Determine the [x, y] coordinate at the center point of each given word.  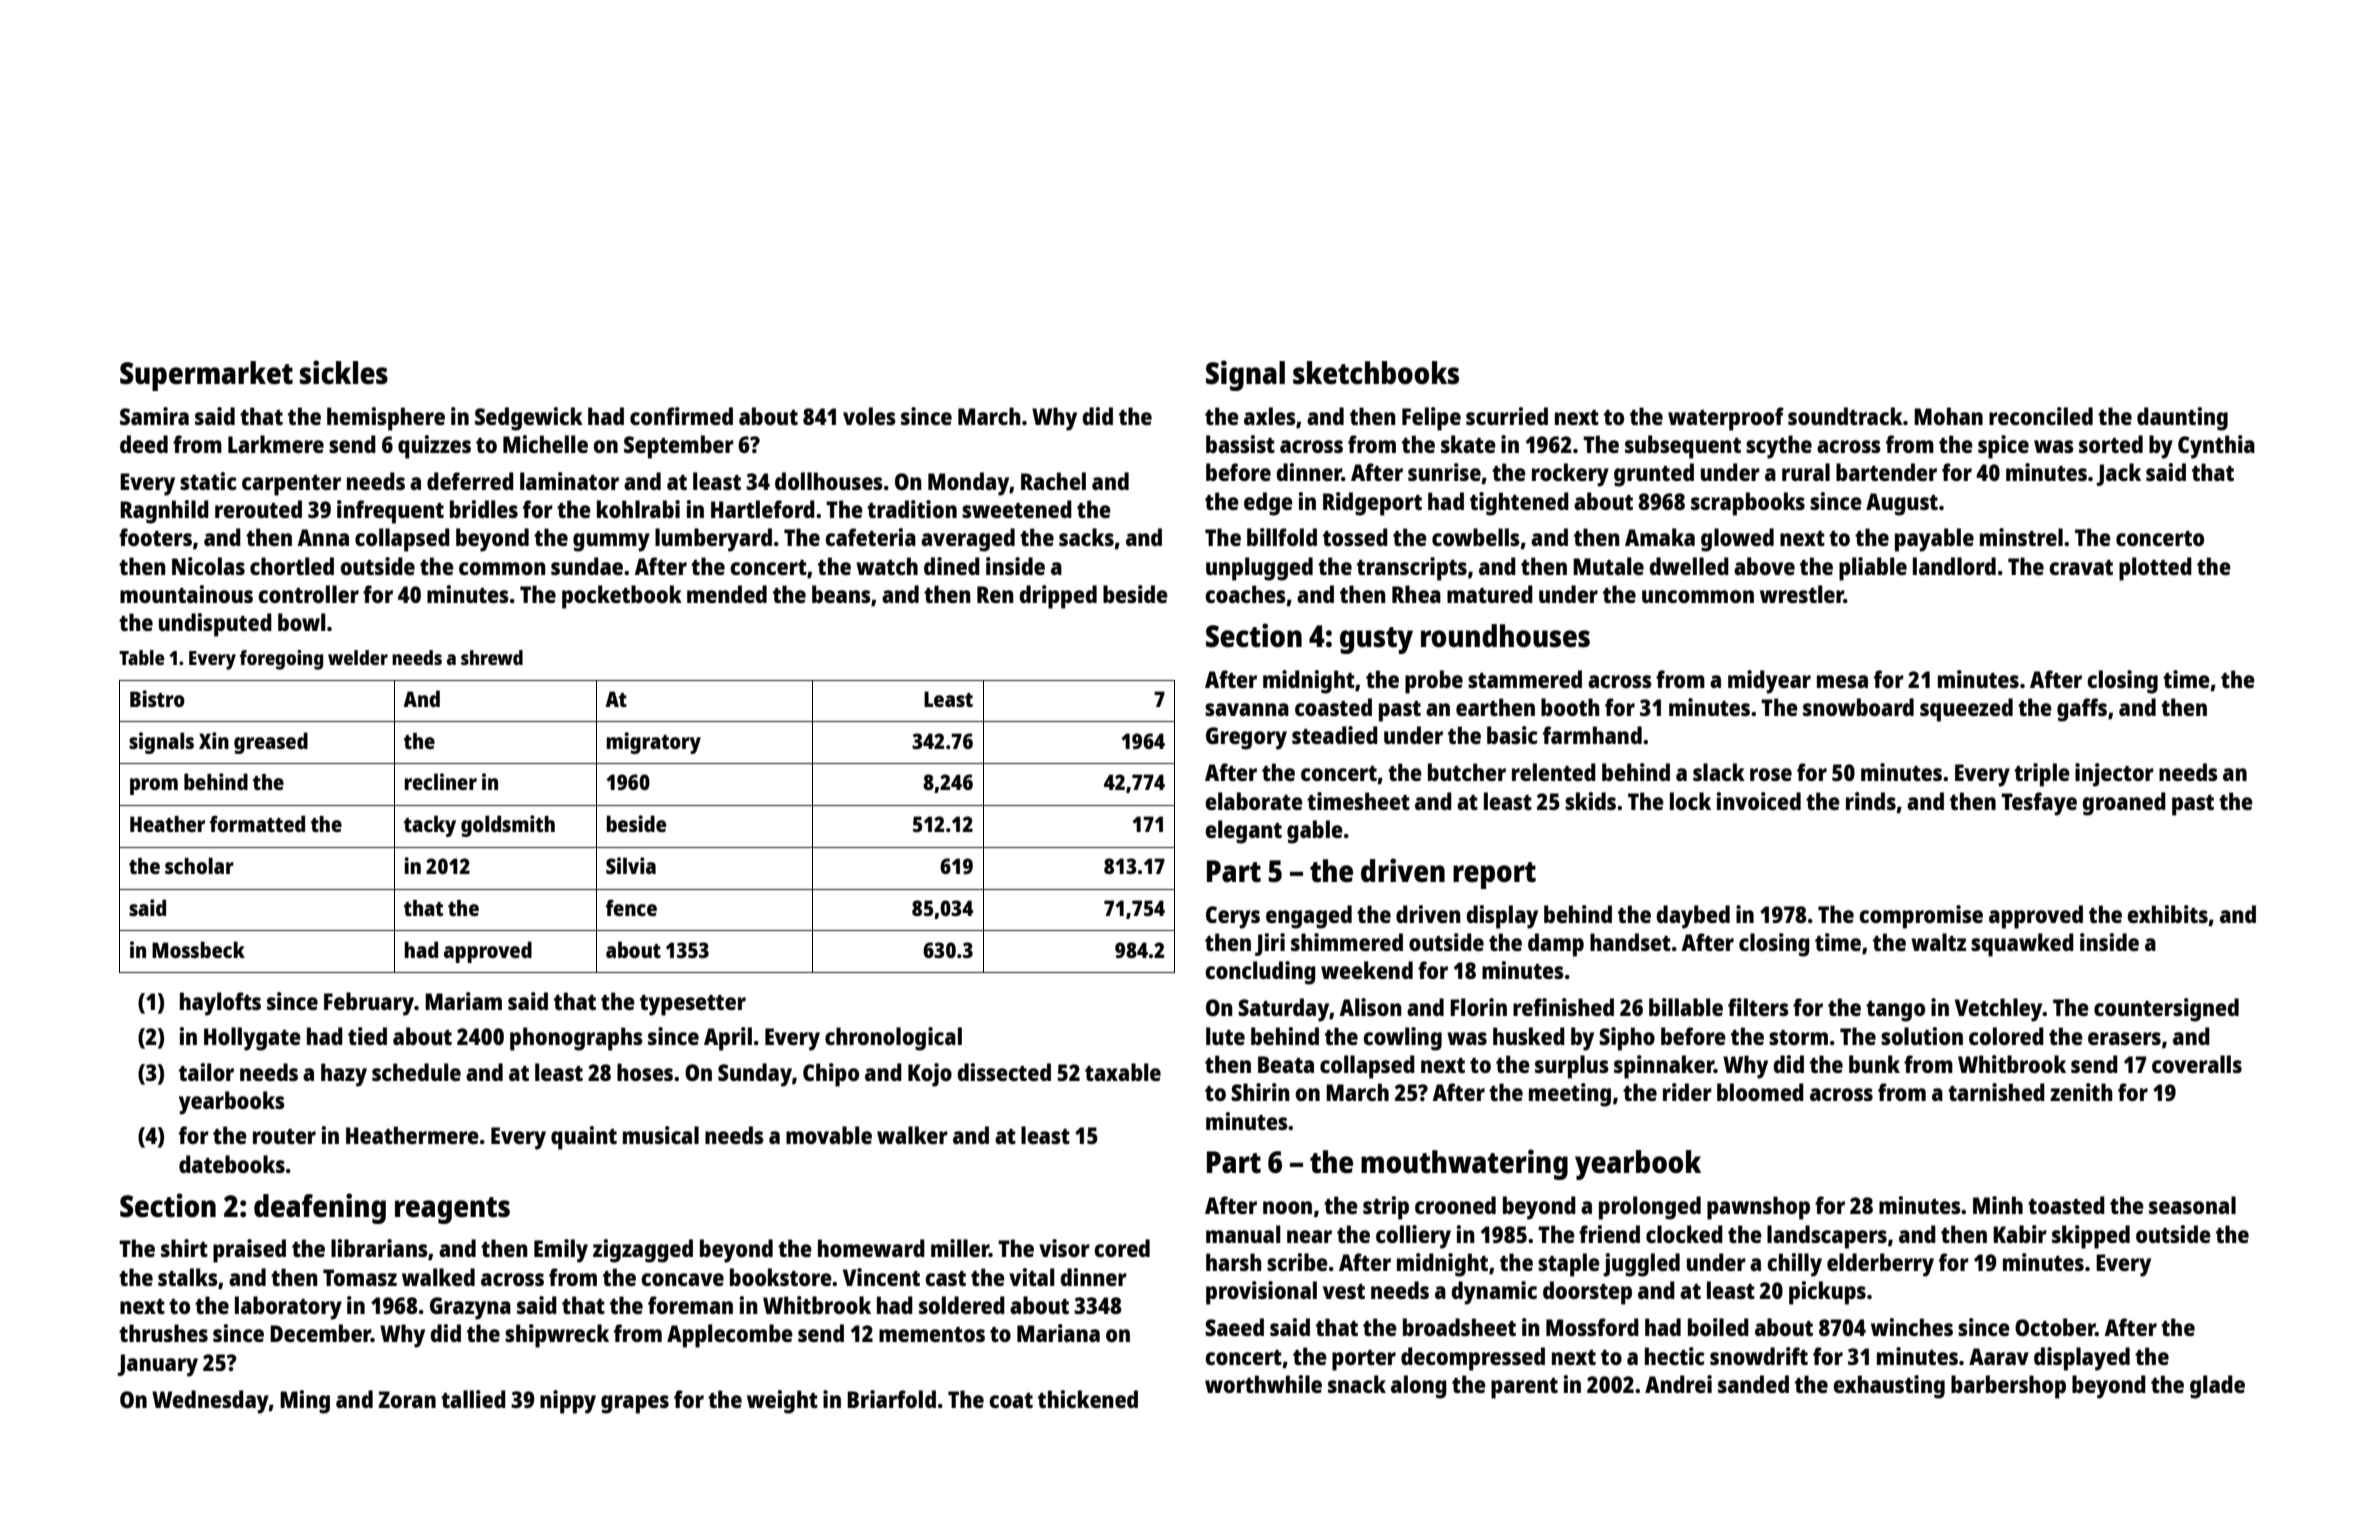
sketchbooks [1376, 373]
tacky [430, 826]
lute [1225, 1036]
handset [1630, 942]
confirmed [681, 416]
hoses [645, 1072]
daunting [2182, 419]
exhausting [1889, 1387]
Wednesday [210, 1402]
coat [1011, 1400]
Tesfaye [2039, 804]
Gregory [1246, 738]
